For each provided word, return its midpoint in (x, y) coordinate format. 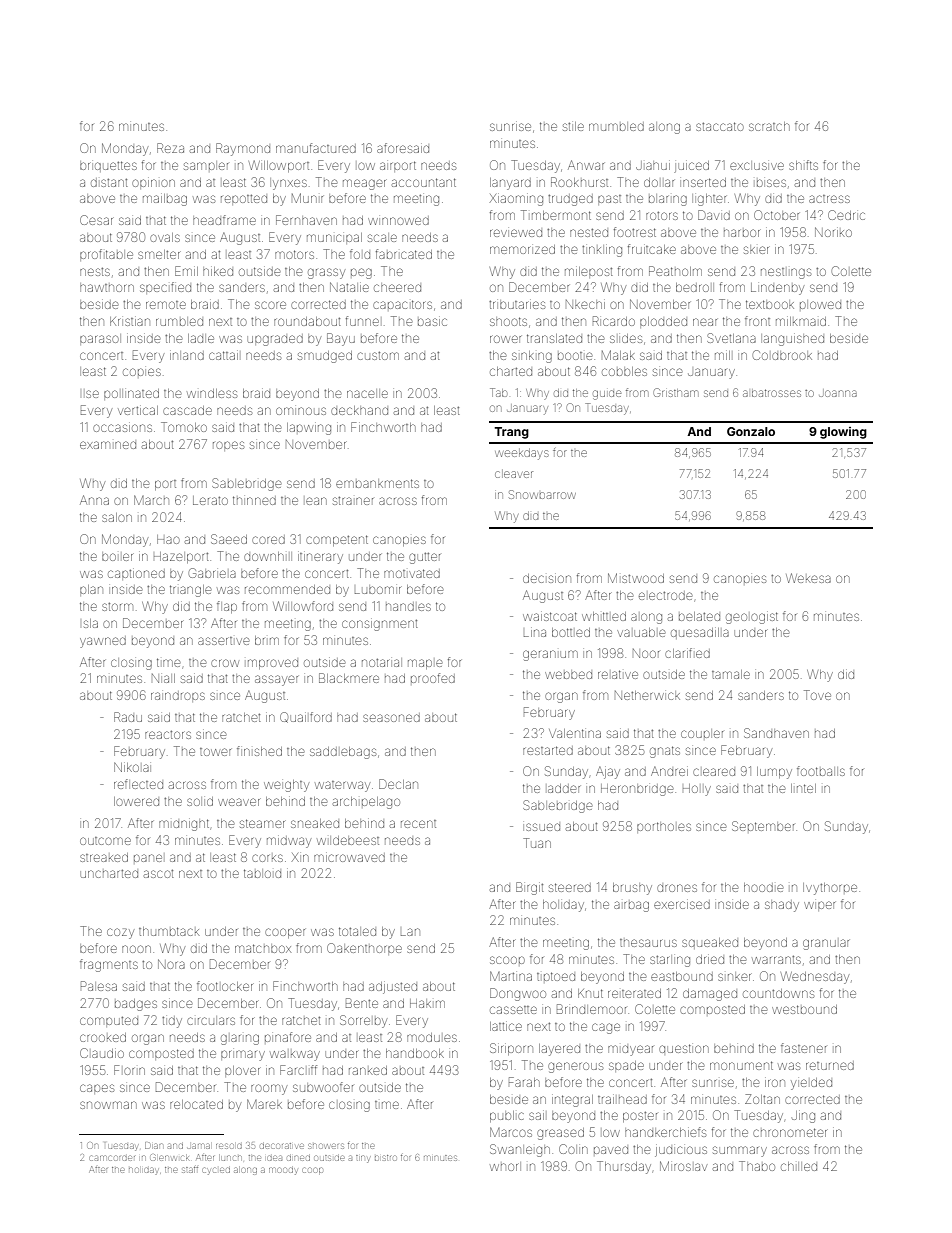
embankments (377, 483)
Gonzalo (751, 431)
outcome (105, 841)
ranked (368, 1070)
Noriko (833, 232)
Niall (163, 678)
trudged (570, 200)
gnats (665, 752)
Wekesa (808, 578)
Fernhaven (306, 220)
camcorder (112, 1158)
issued (543, 827)
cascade (187, 410)
